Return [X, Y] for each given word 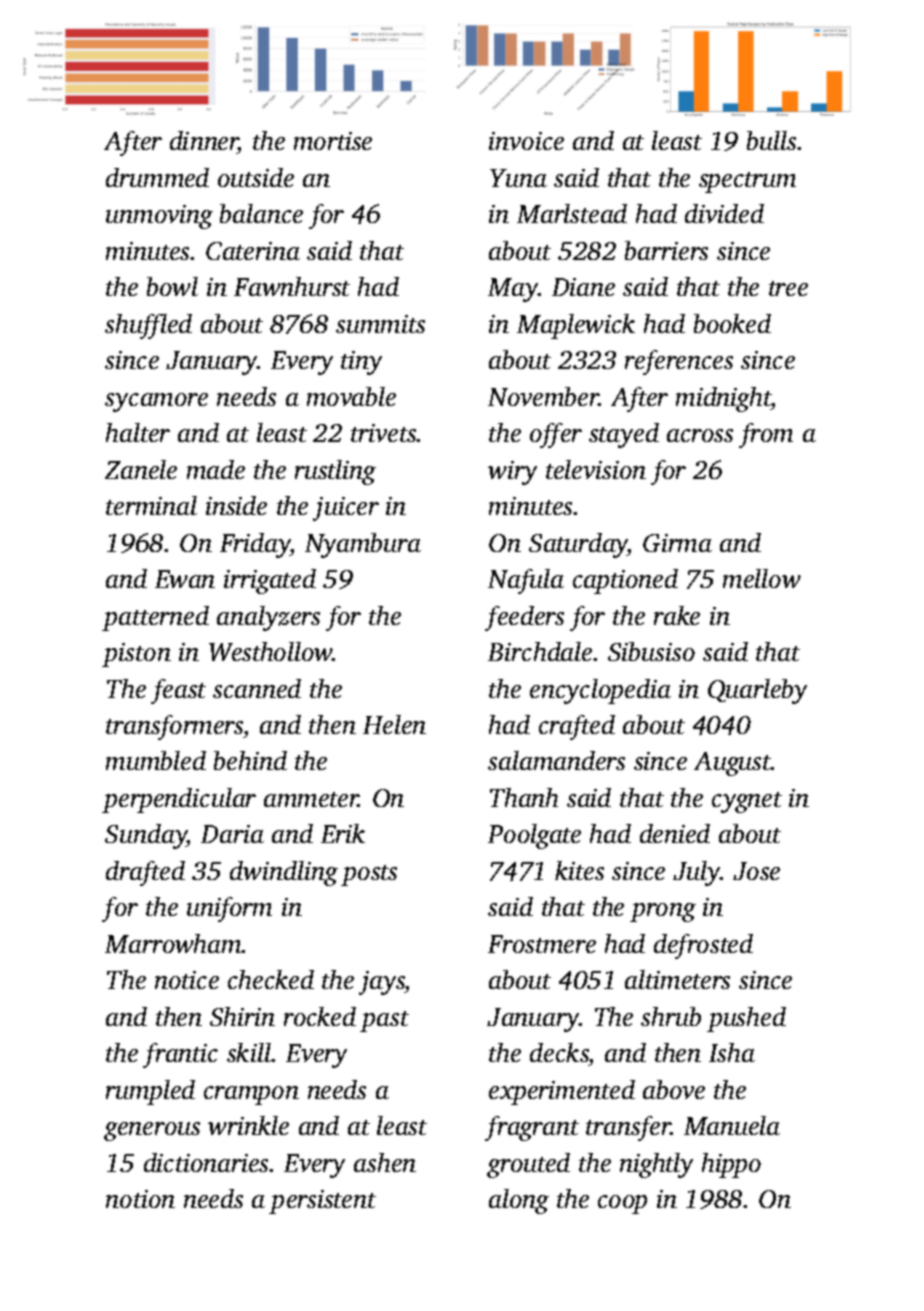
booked [732, 323]
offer [556, 435]
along [519, 1201]
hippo [731, 1165]
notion [140, 1199]
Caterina [253, 251]
